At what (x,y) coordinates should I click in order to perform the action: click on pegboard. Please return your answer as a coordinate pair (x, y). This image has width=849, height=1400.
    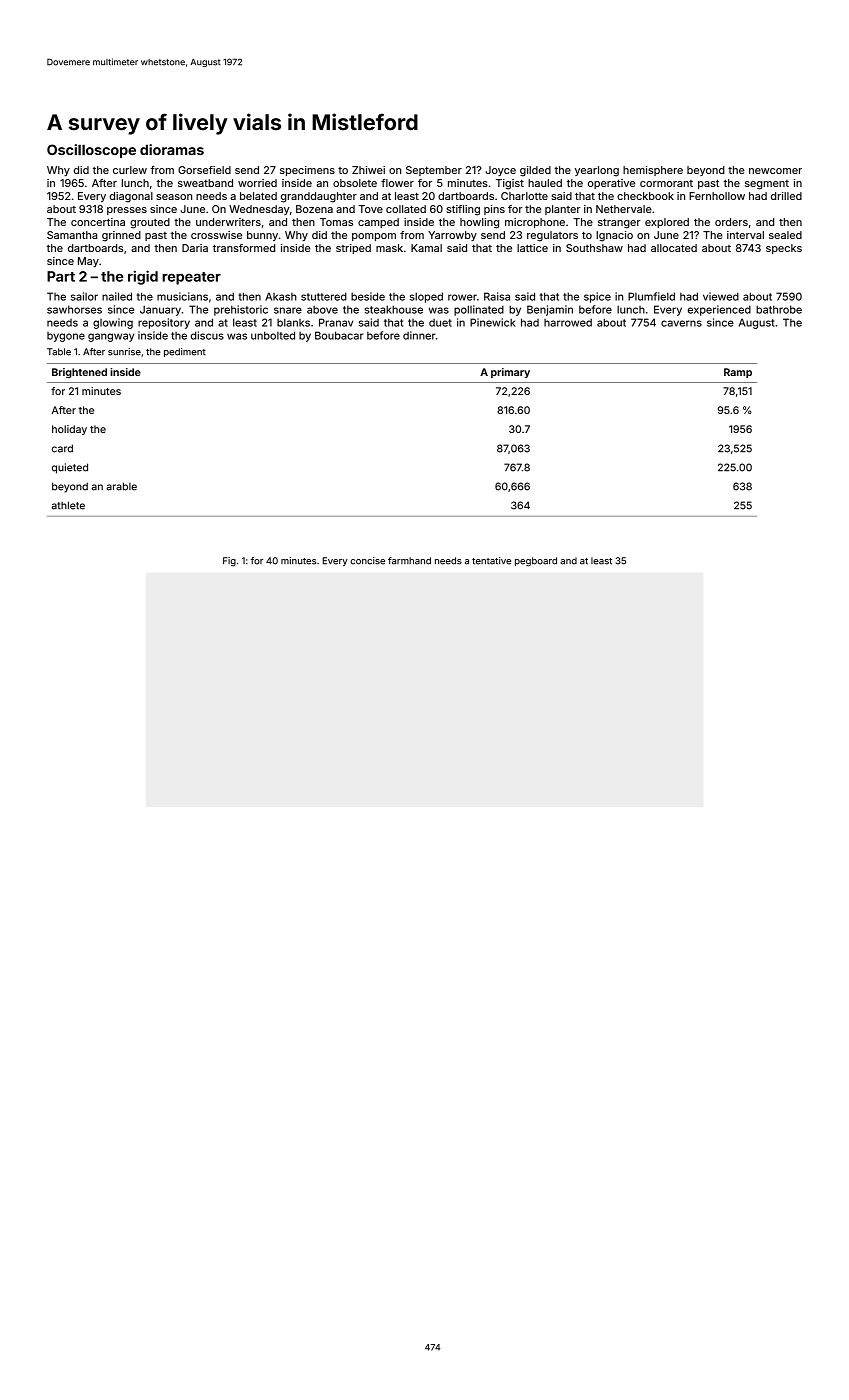
    Looking at the image, I should click on (536, 562).
